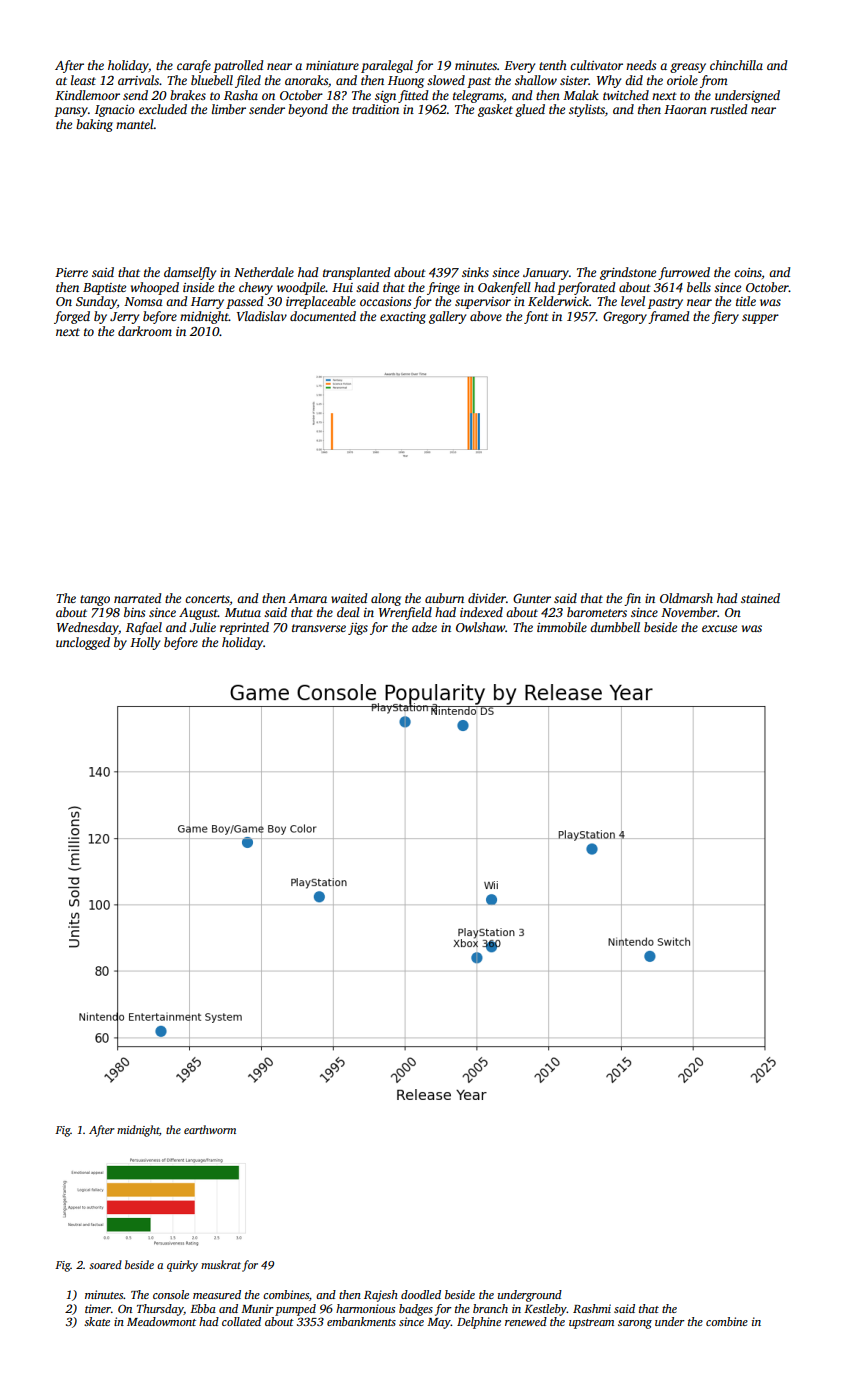 This image has height=1400, width=849. Describe the element at coordinates (424, 627) in the image. I see `adze` at that location.
